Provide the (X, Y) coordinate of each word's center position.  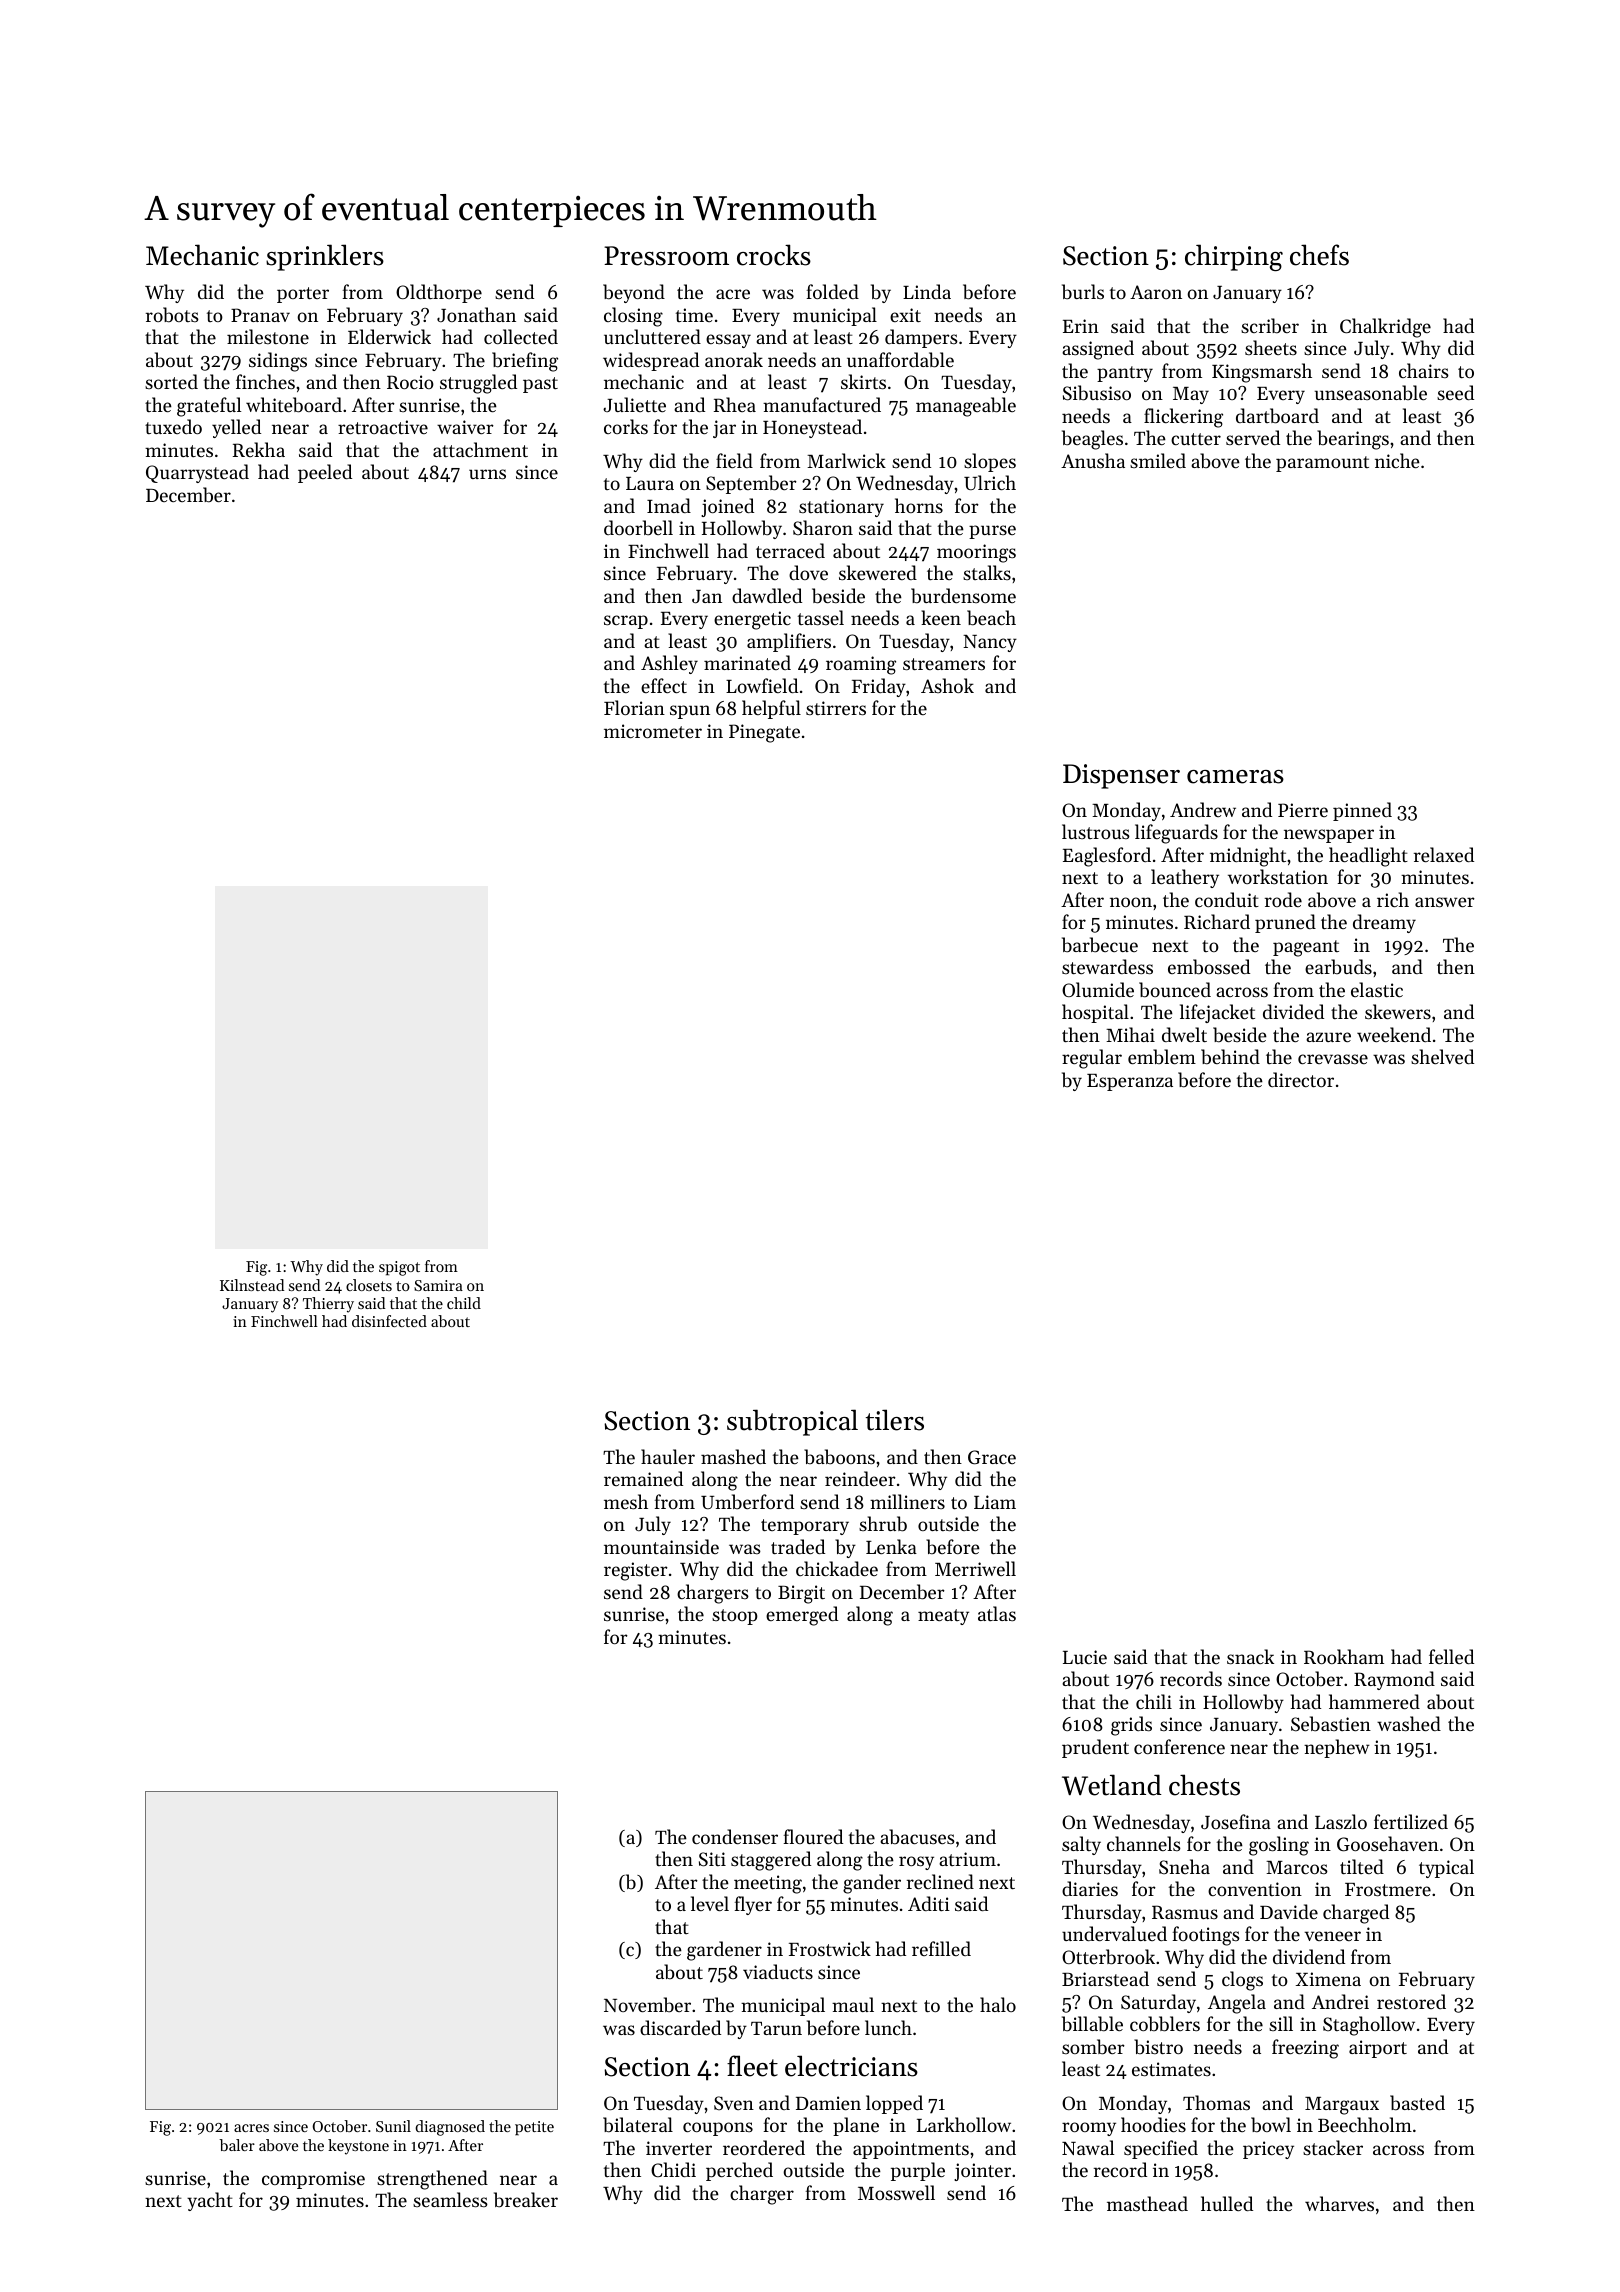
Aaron (1156, 292)
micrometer (653, 731)
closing (633, 317)
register (636, 1571)
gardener (724, 1951)
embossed (1209, 967)
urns (487, 474)
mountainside (661, 1546)
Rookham (1344, 1656)
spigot (399, 1268)
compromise (313, 2180)
